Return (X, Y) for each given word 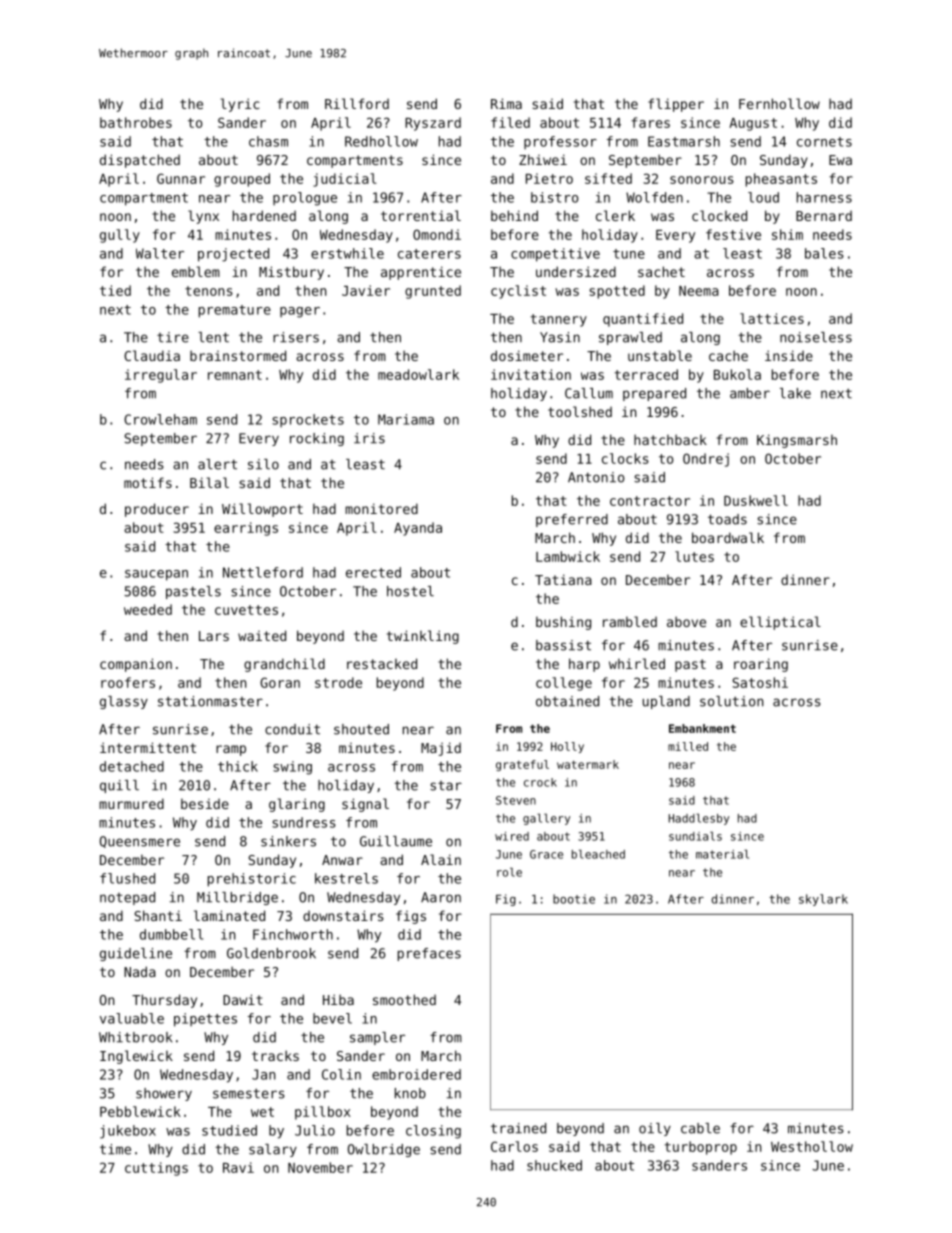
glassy (124, 702)
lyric (240, 105)
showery (164, 1094)
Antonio (596, 477)
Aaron (441, 897)
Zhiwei (543, 159)
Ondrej (706, 460)
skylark (823, 900)
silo (263, 464)
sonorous (702, 180)
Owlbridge (384, 1150)
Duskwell (756, 500)
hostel (410, 591)
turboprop (700, 1148)
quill (119, 786)
